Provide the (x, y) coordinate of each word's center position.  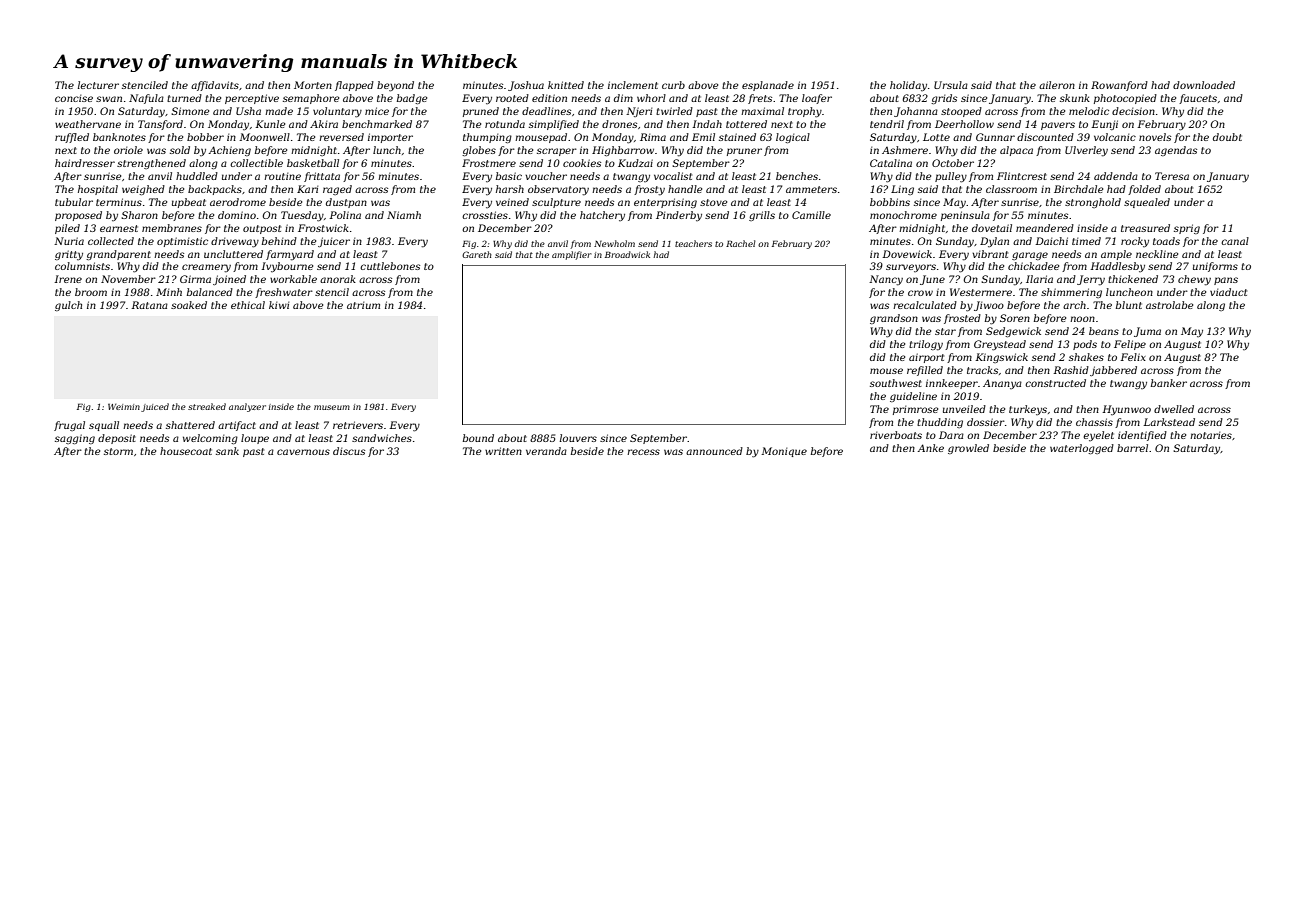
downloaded (1204, 85)
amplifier (572, 255)
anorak (338, 279)
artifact (237, 426)
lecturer (98, 85)
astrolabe (1169, 305)
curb (673, 85)
